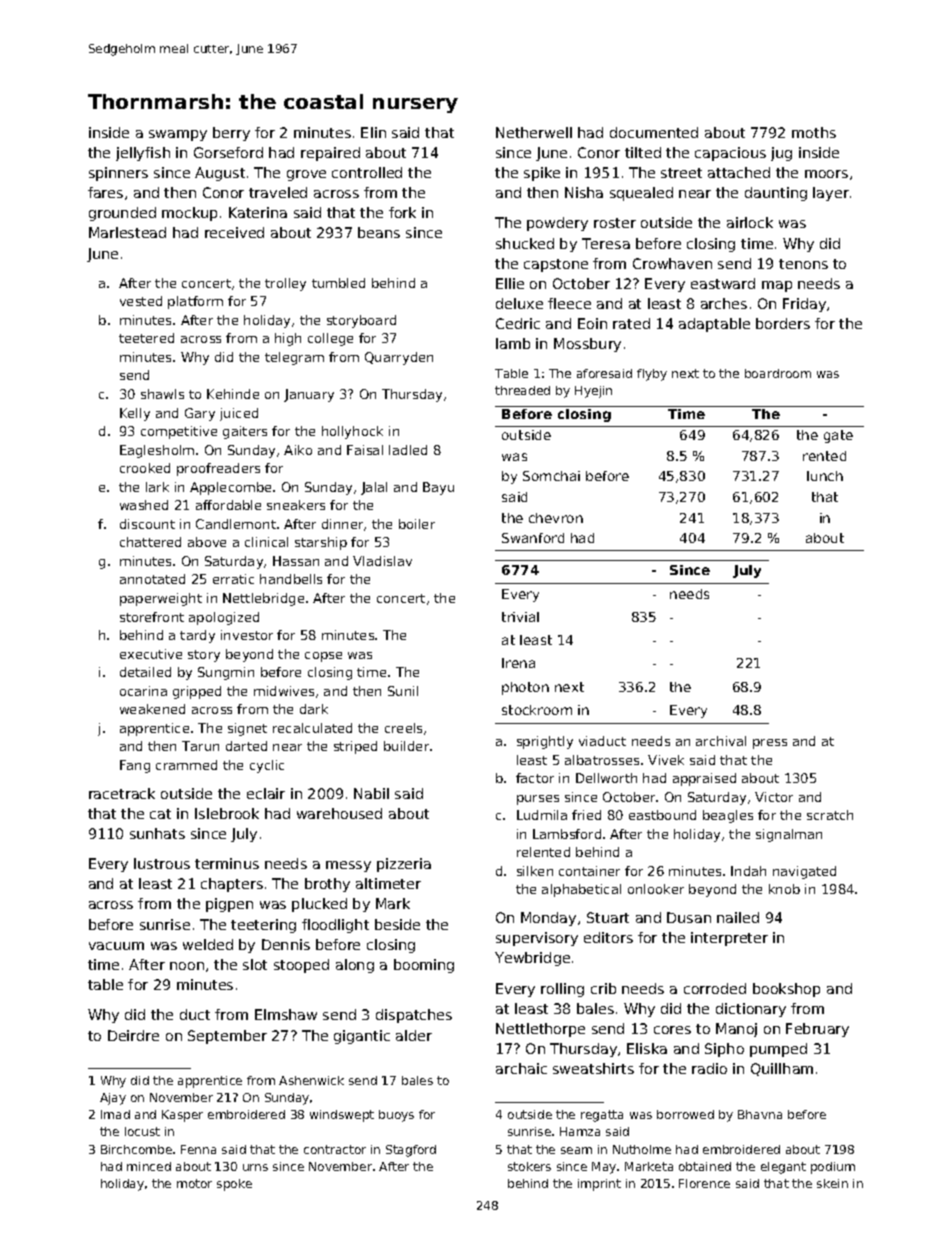 The width and height of the screenshot is (952, 1233). Describe the element at coordinates (414, 1016) in the screenshot. I see `dispatches` at that location.
